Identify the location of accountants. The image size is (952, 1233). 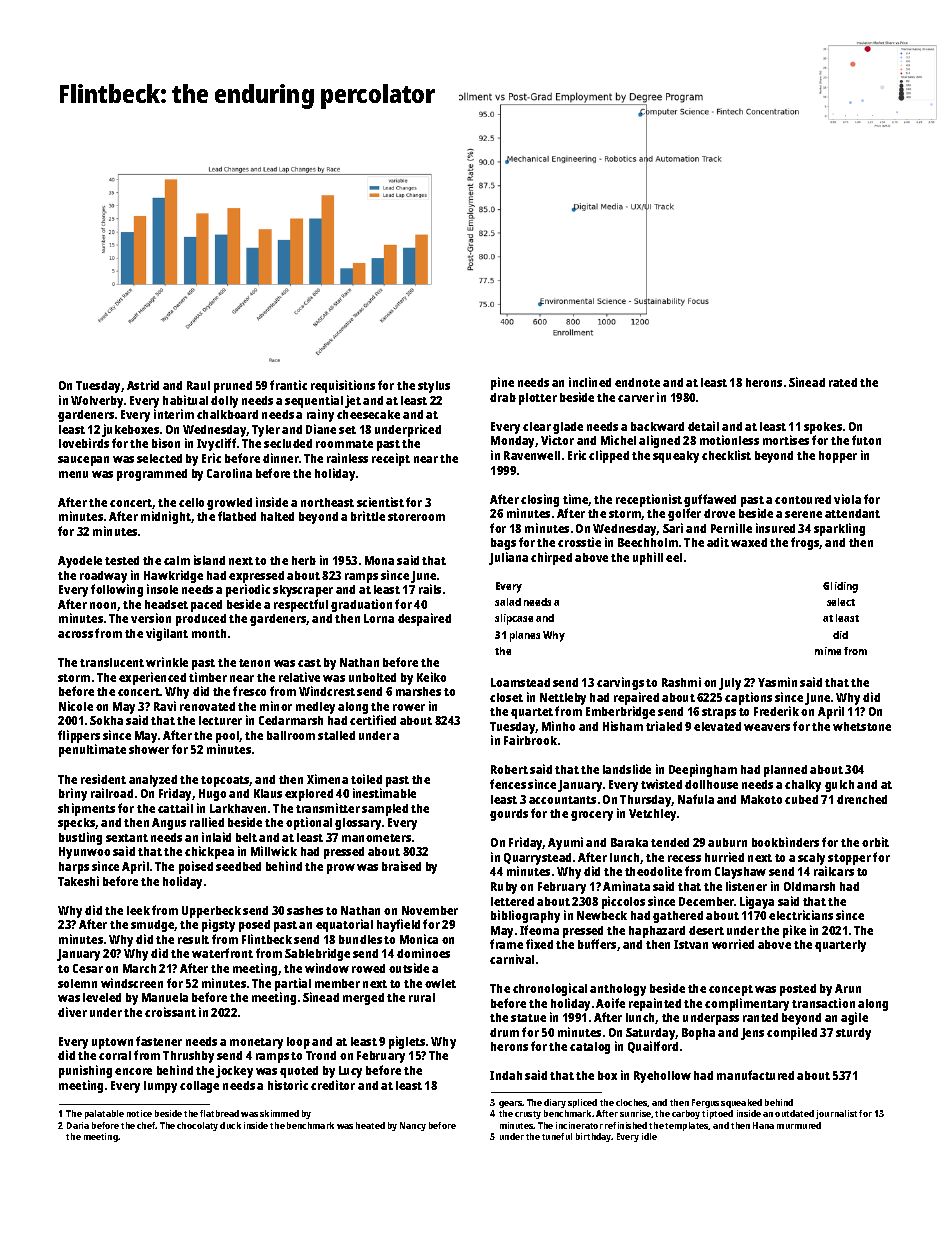
(562, 800).
